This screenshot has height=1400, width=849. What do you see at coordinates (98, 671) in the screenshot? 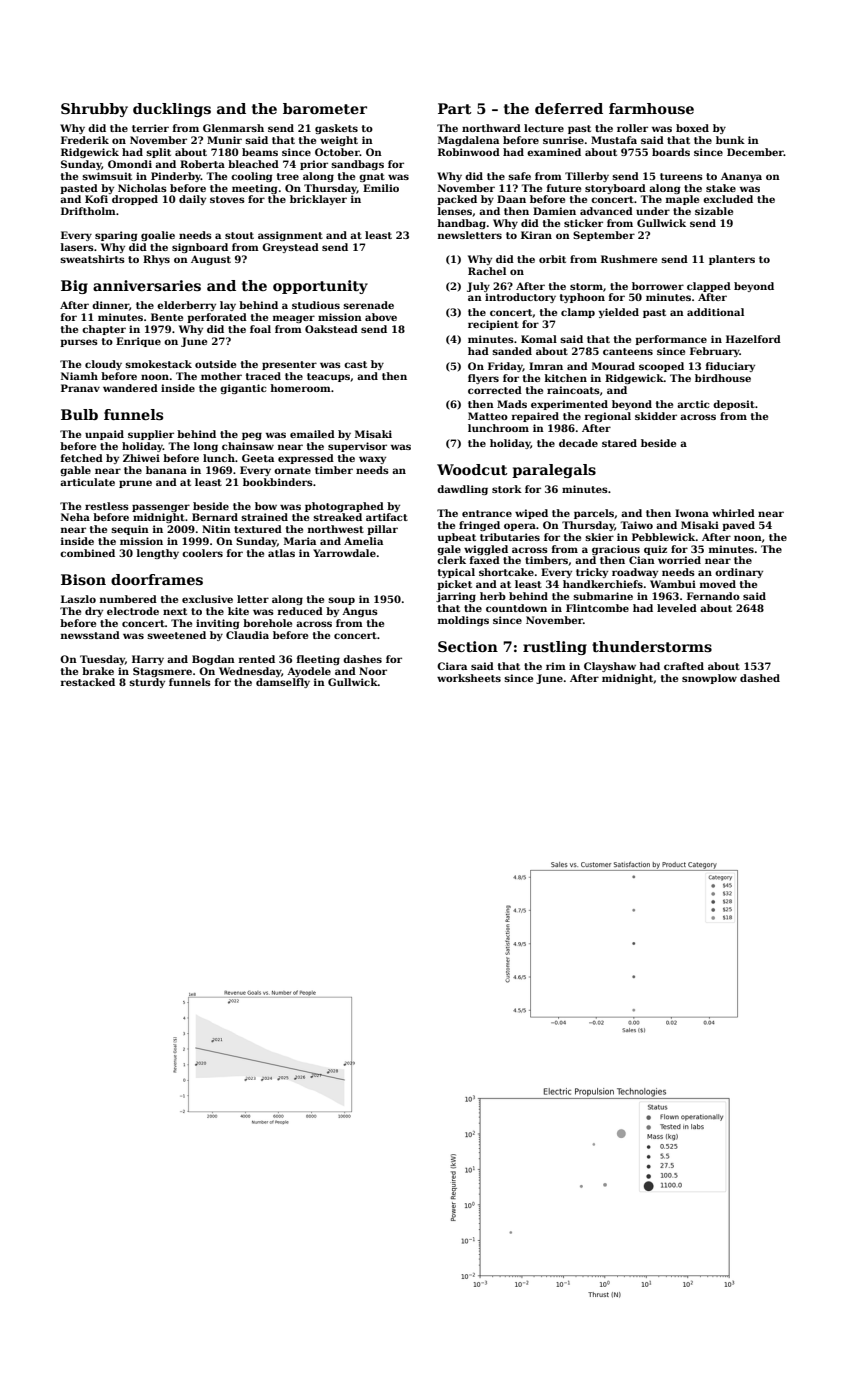
I see `brake` at bounding box center [98, 671].
